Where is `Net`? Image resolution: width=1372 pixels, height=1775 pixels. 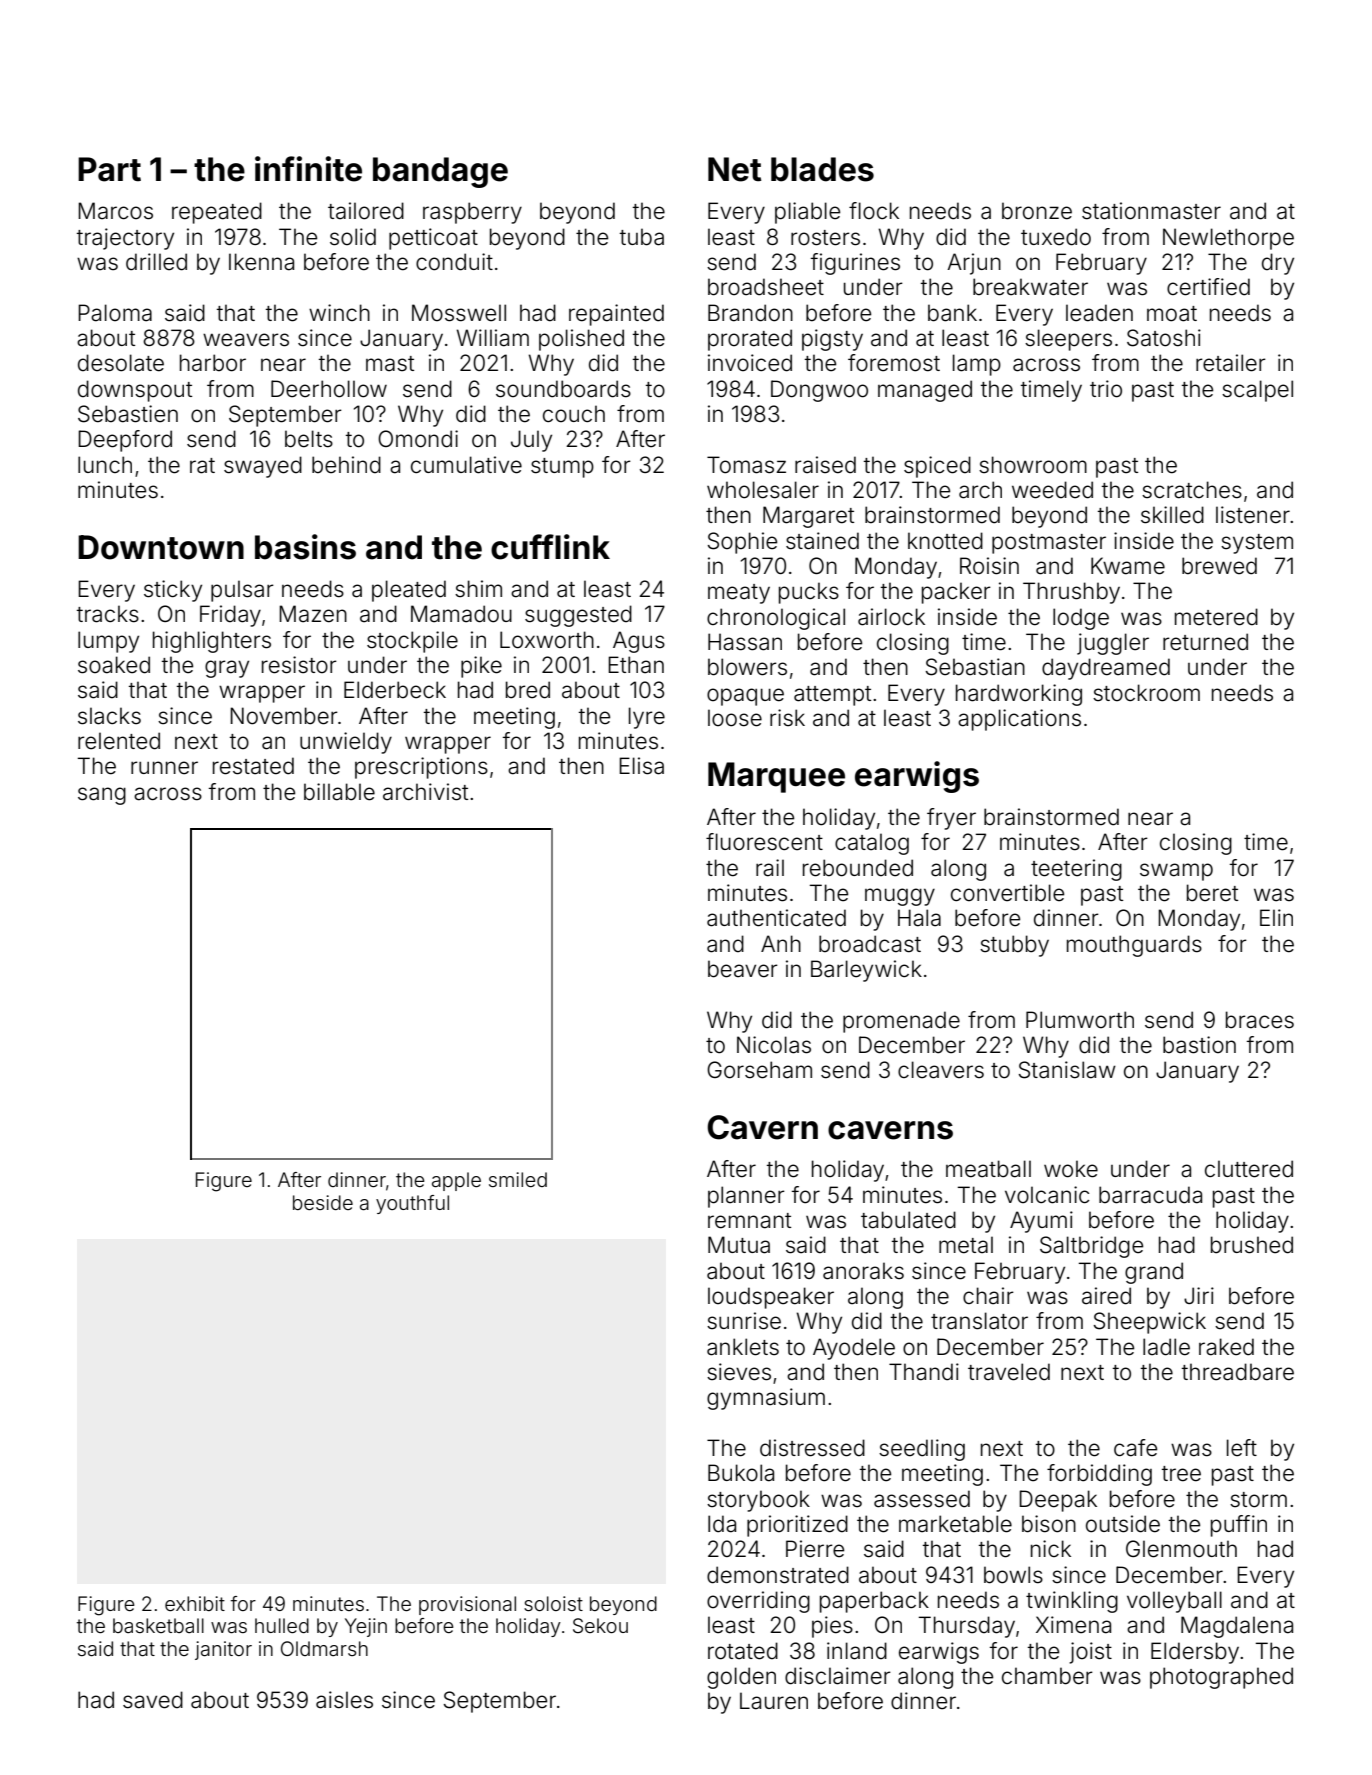 Net is located at coordinates (734, 169).
